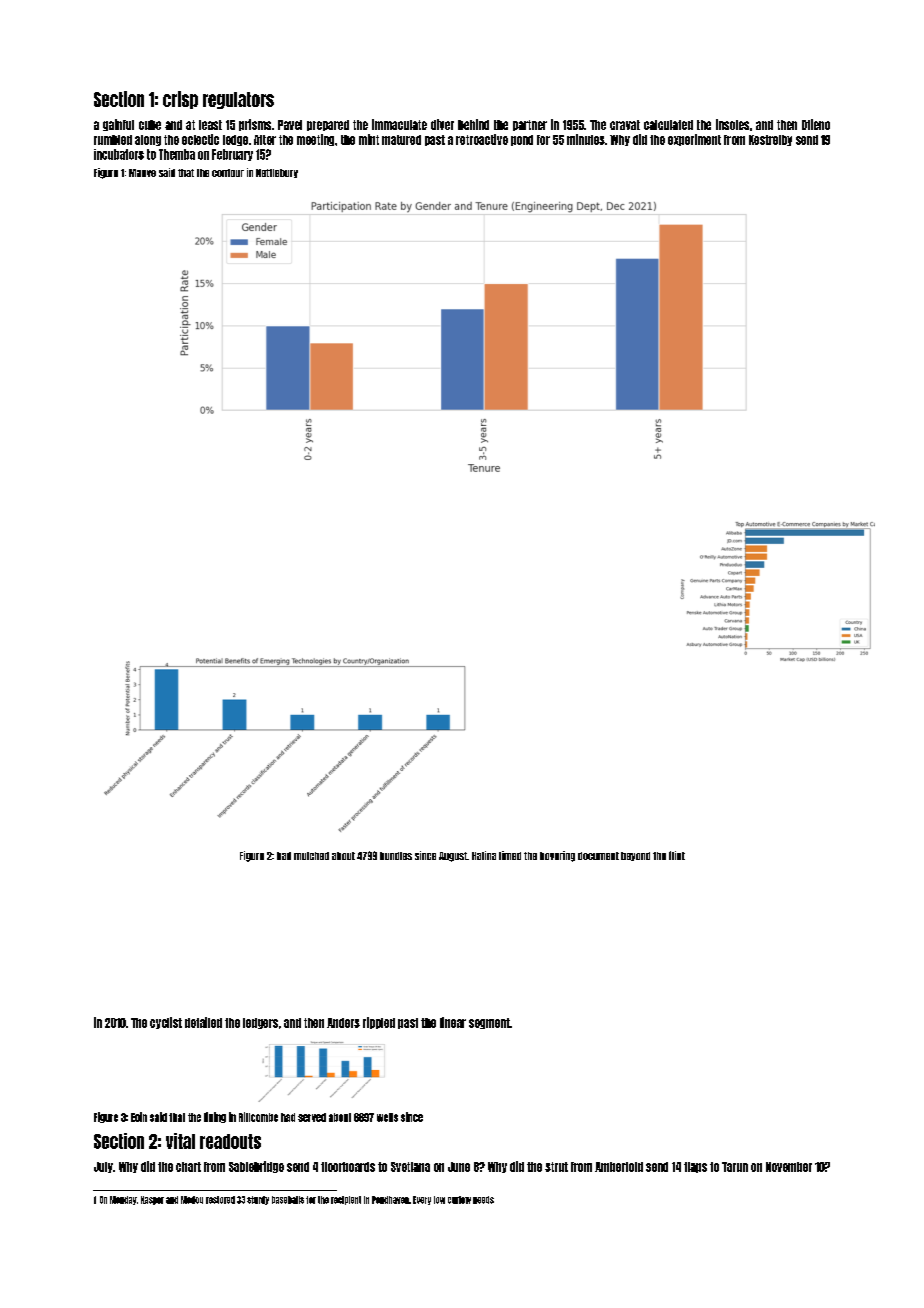 This screenshot has width=924, height=1308. Describe the element at coordinates (484, 855) in the screenshot. I see `Halina` at that location.
